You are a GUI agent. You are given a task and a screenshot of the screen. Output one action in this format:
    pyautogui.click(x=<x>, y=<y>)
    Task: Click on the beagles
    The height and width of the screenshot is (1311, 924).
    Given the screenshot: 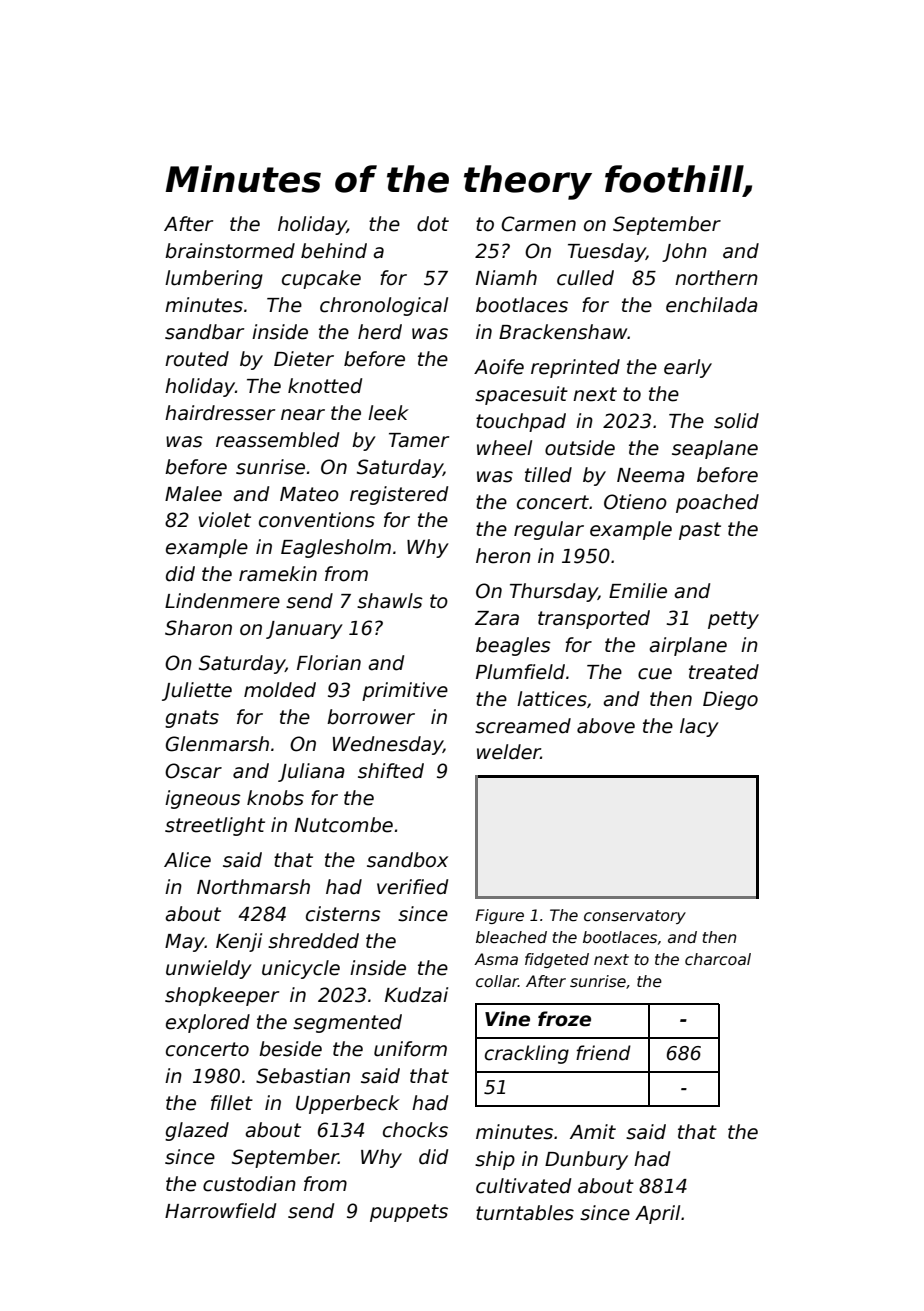 What is the action you would take?
    pyautogui.click(x=513, y=646)
